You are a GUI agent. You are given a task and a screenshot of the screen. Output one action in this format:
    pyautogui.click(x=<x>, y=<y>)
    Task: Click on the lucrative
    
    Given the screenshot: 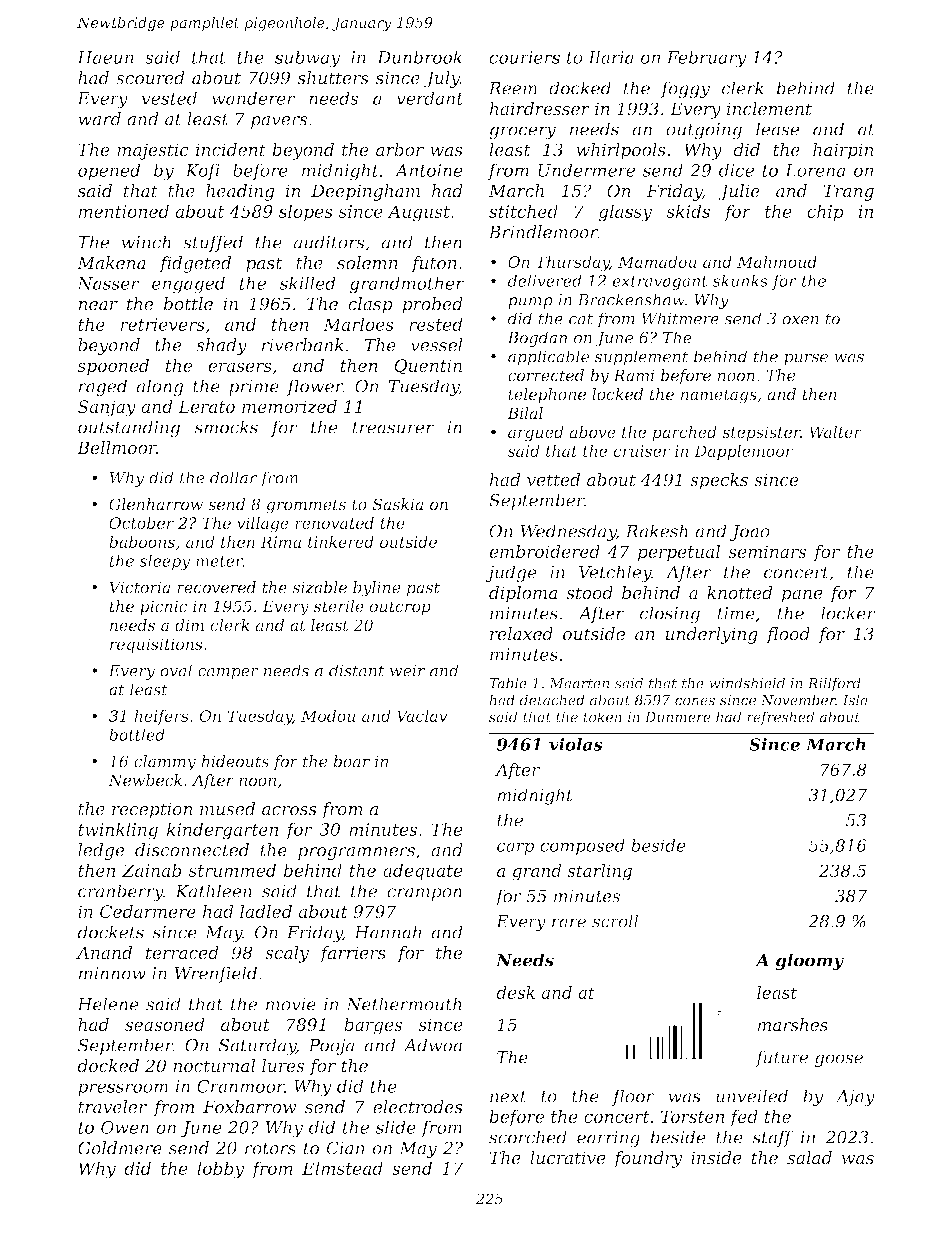 What is the action you would take?
    pyautogui.click(x=568, y=1157)
